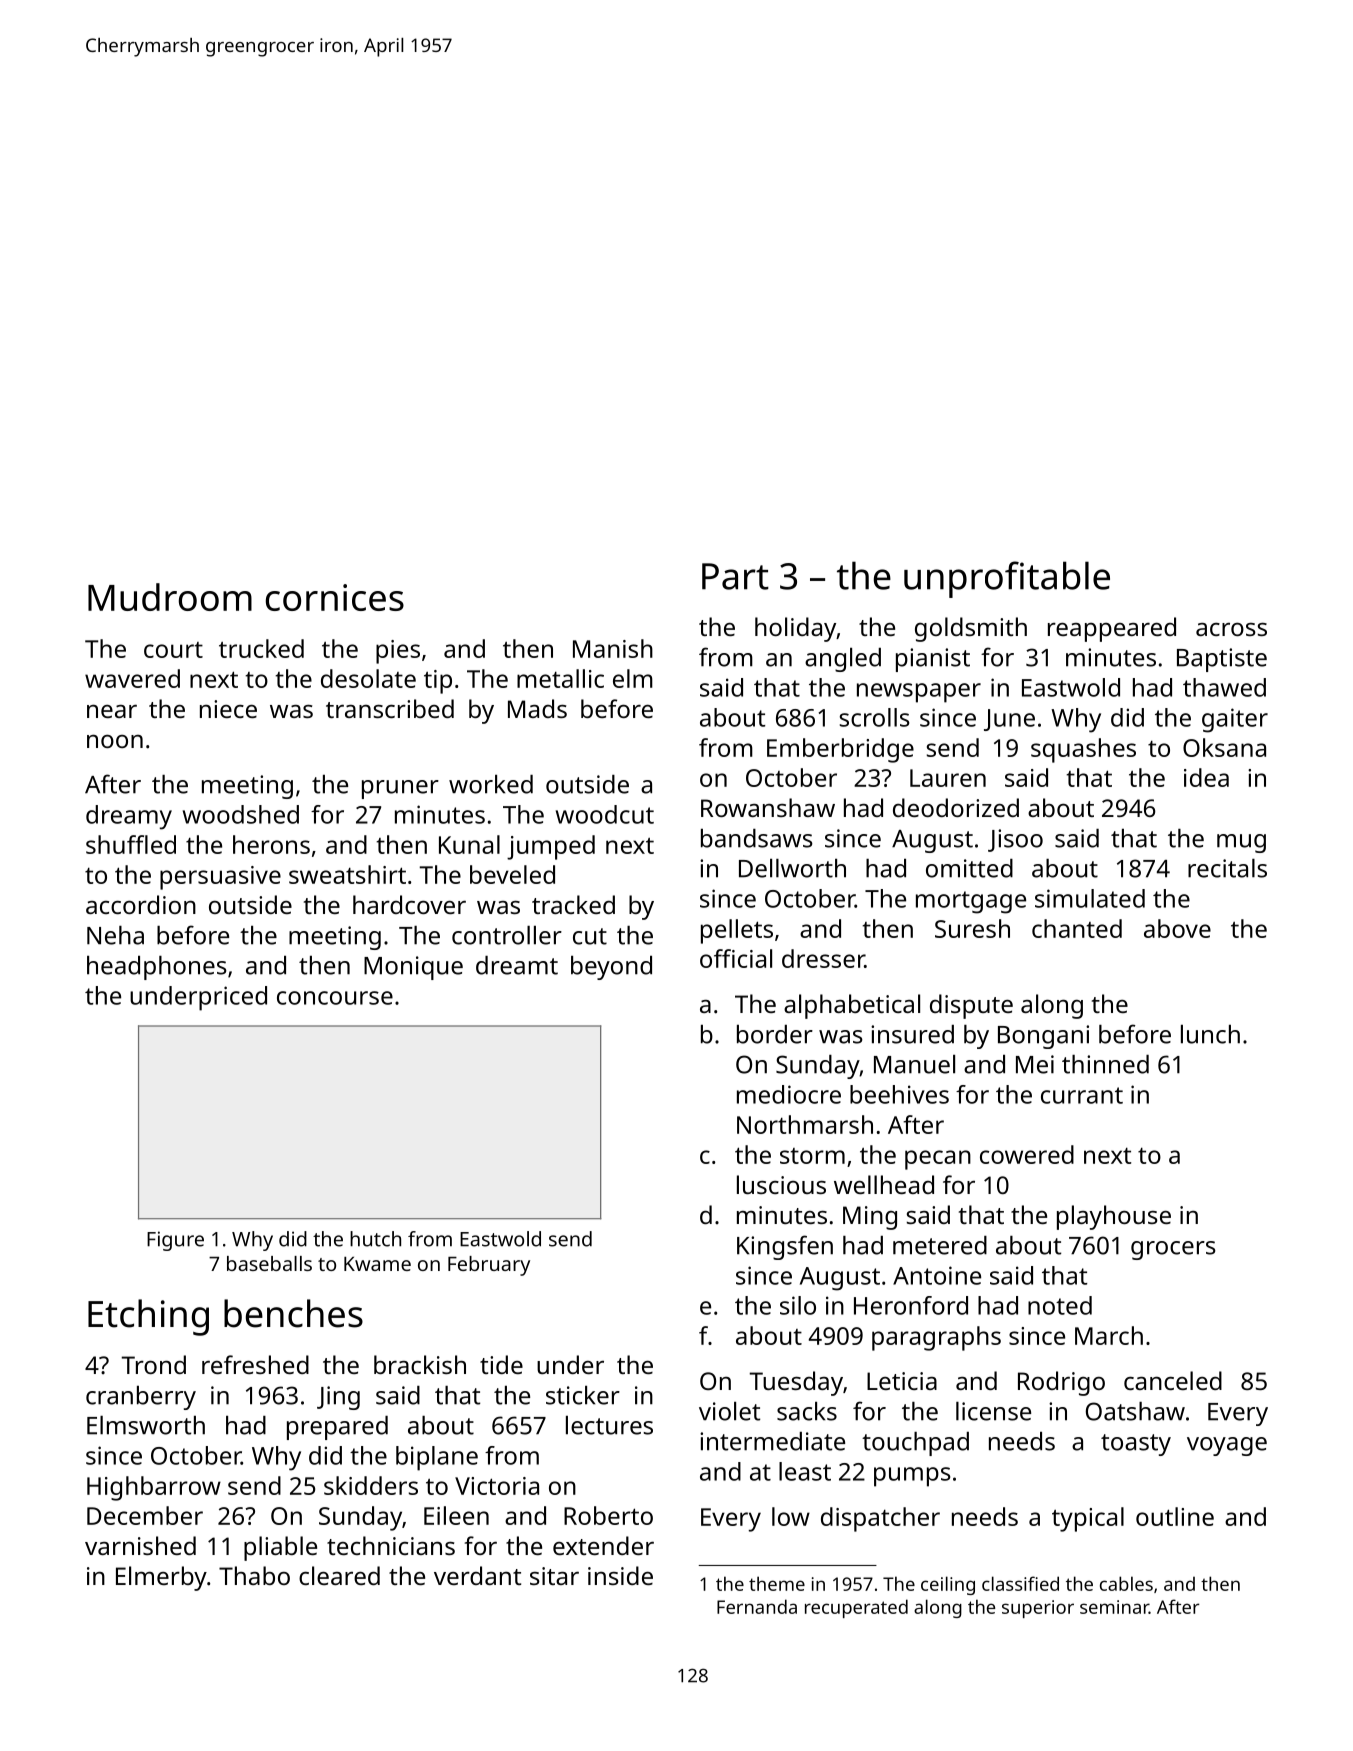 Image resolution: width=1353 pixels, height=1751 pixels. I want to click on recitals, so click(1227, 868).
